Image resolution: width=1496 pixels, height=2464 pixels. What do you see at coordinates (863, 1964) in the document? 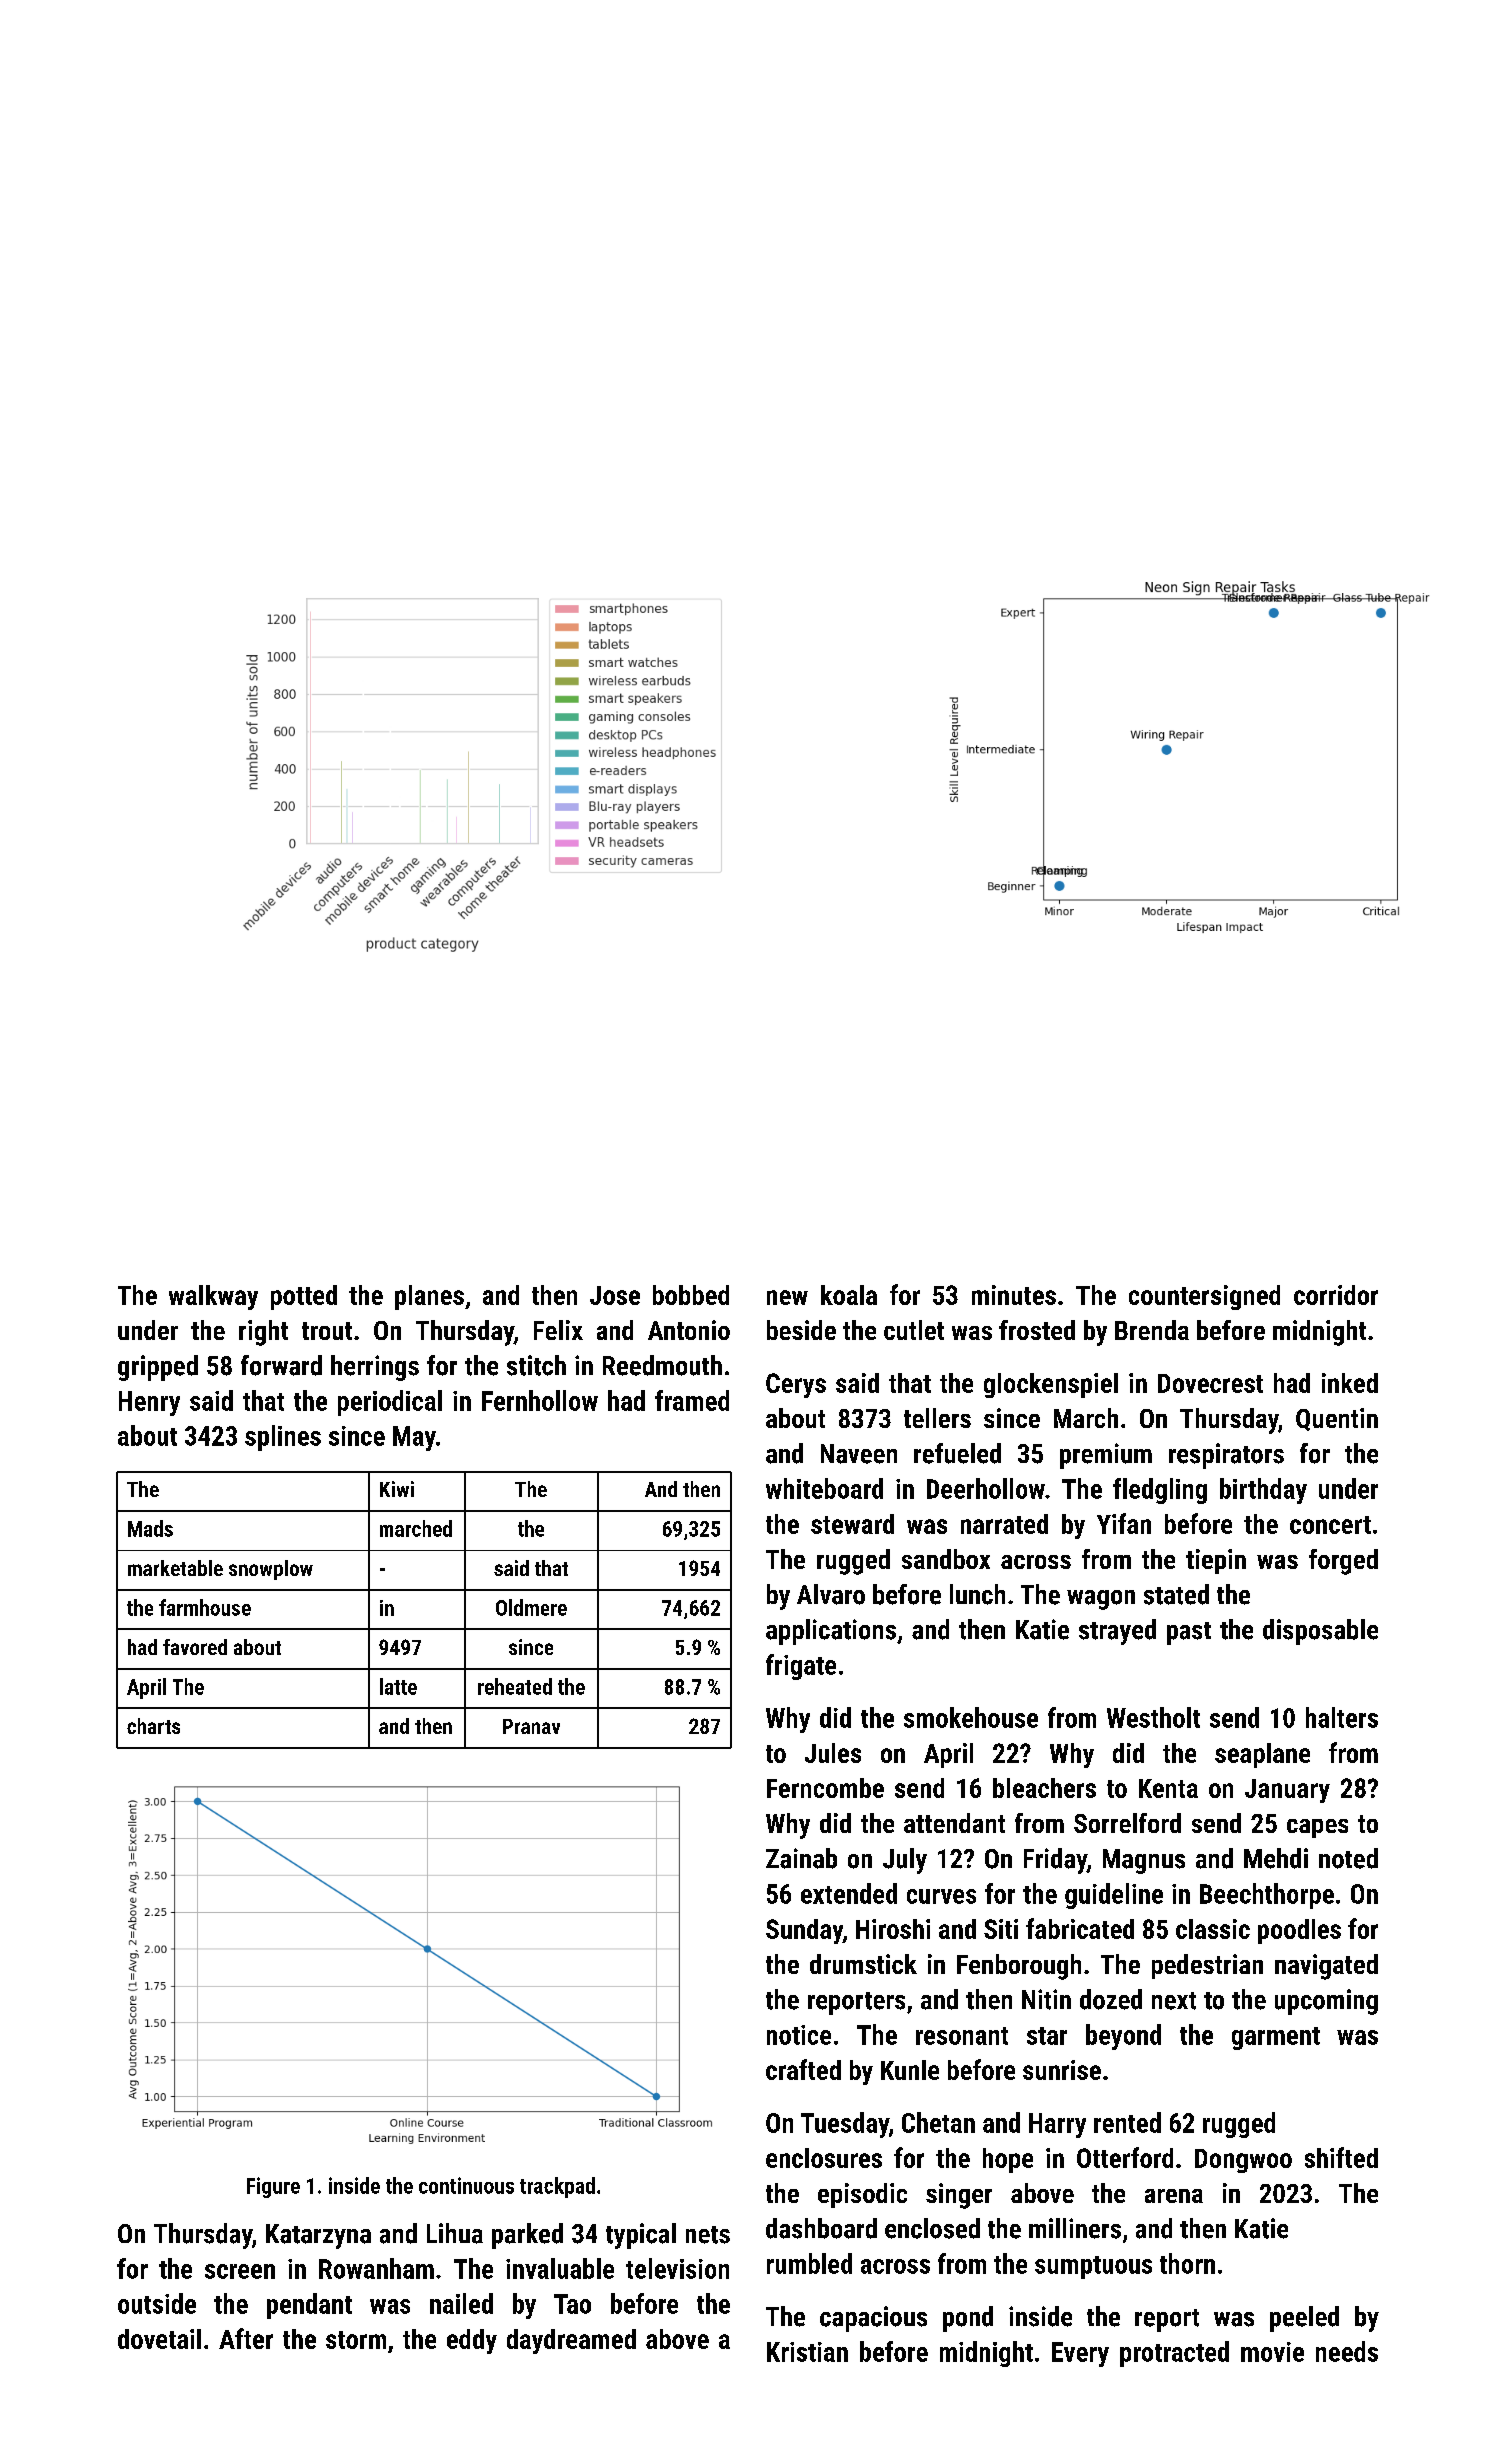
I see `drumstick` at bounding box center [863, 1964].
